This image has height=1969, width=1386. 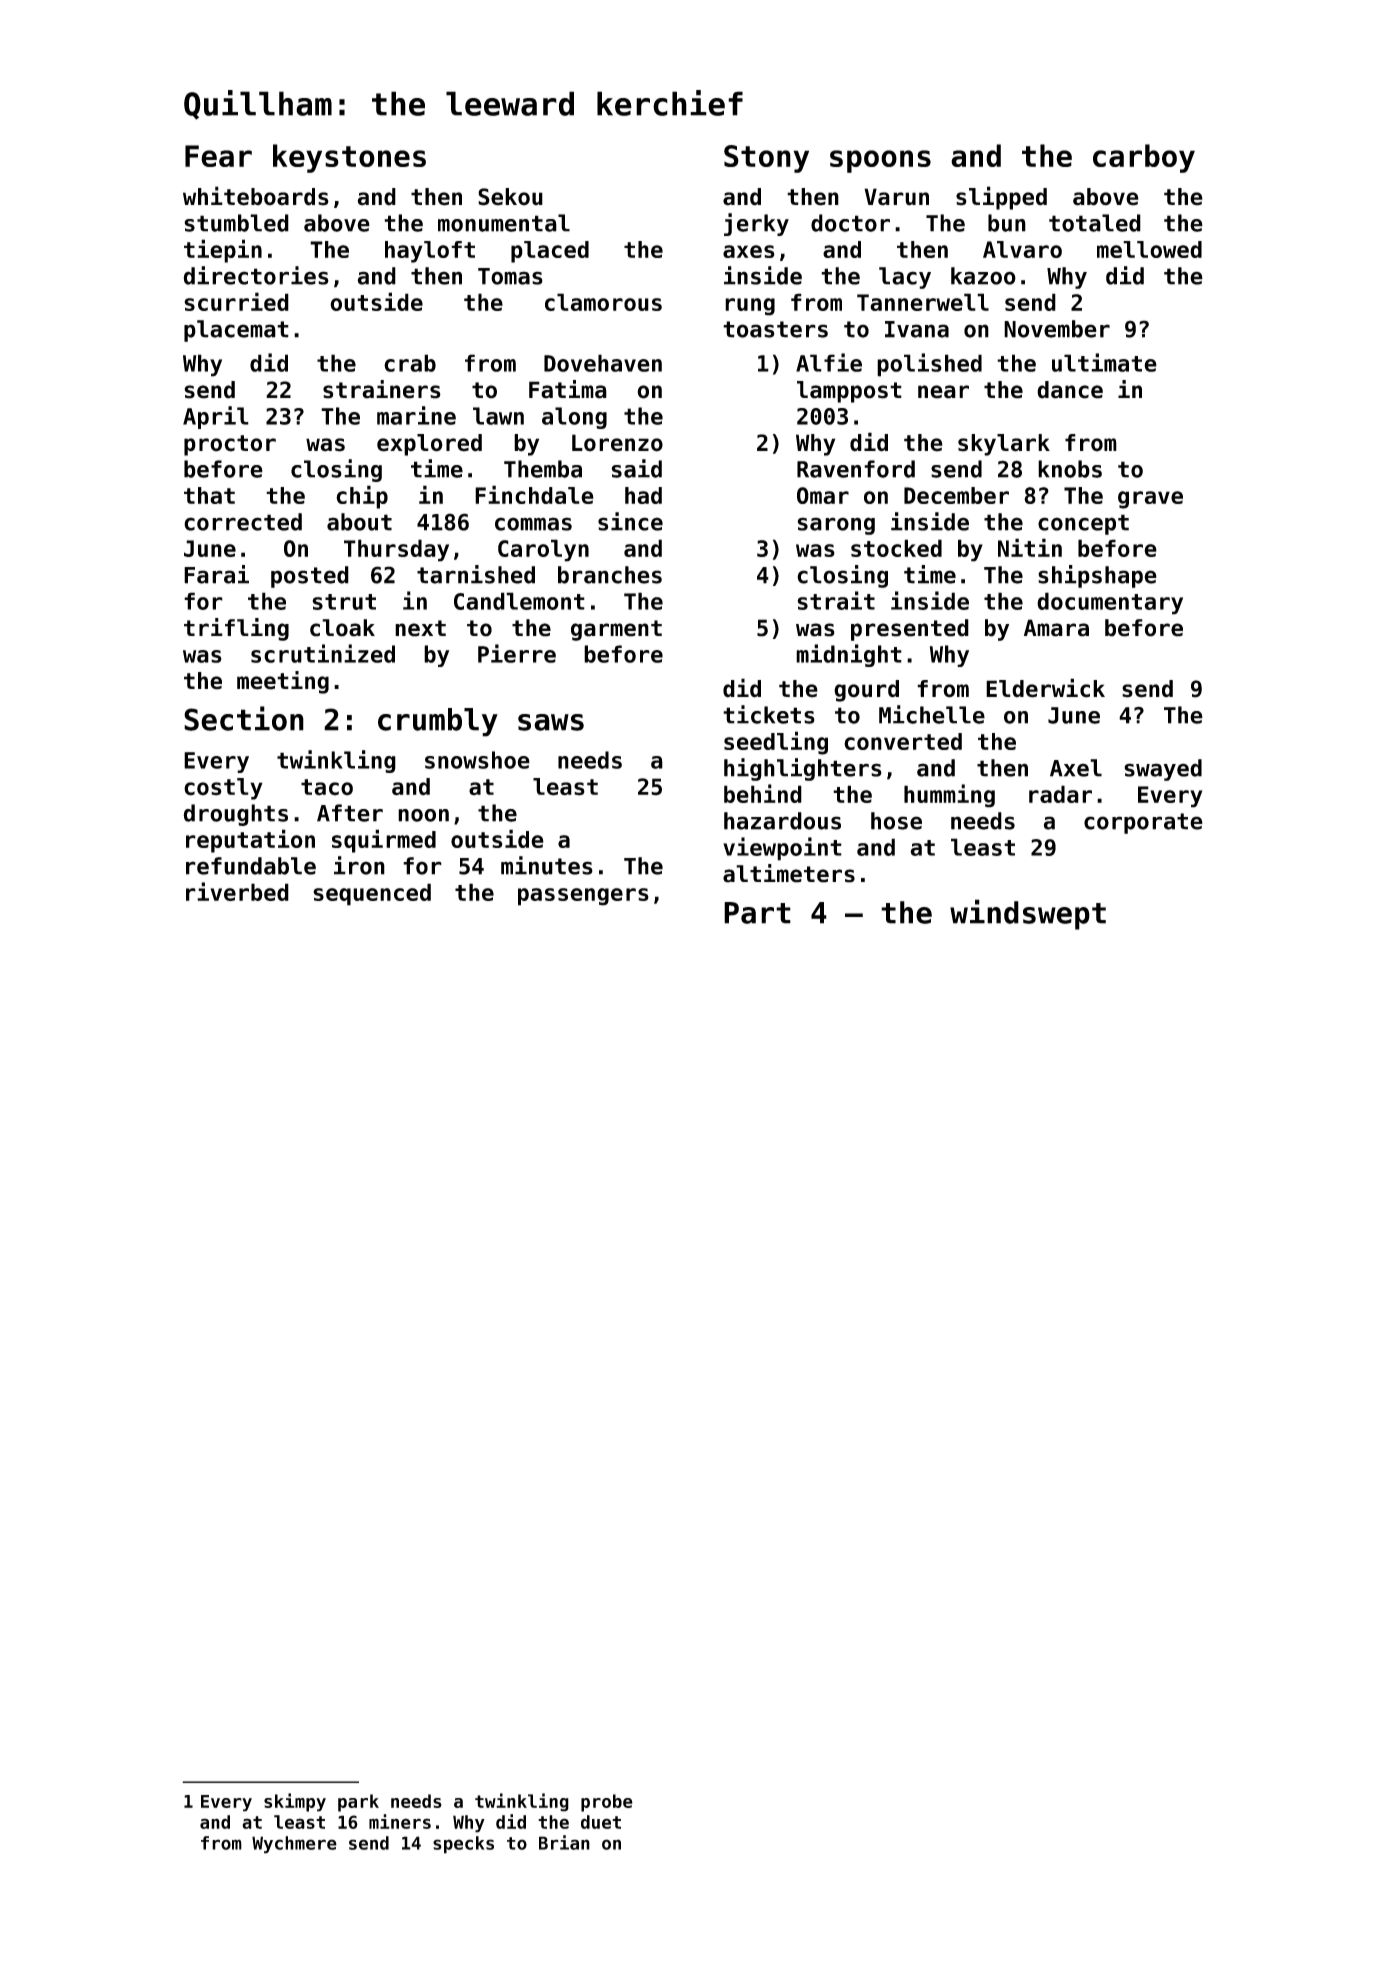 I want to click on riverbed, so click(x=237, y=891).
